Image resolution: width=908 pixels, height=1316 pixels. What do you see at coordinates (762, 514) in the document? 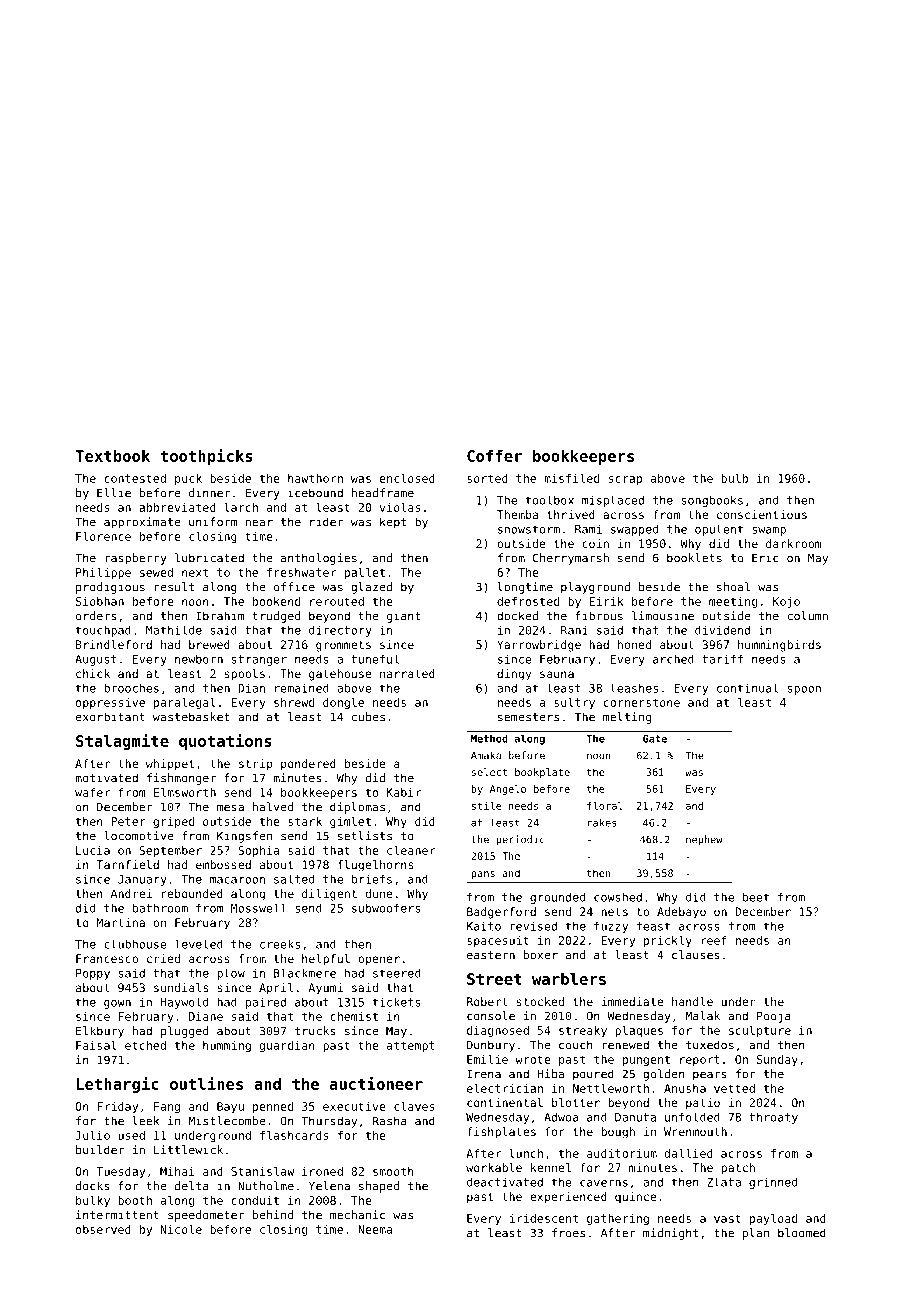
I see `conscientious` at bounding box center [762, 514].
